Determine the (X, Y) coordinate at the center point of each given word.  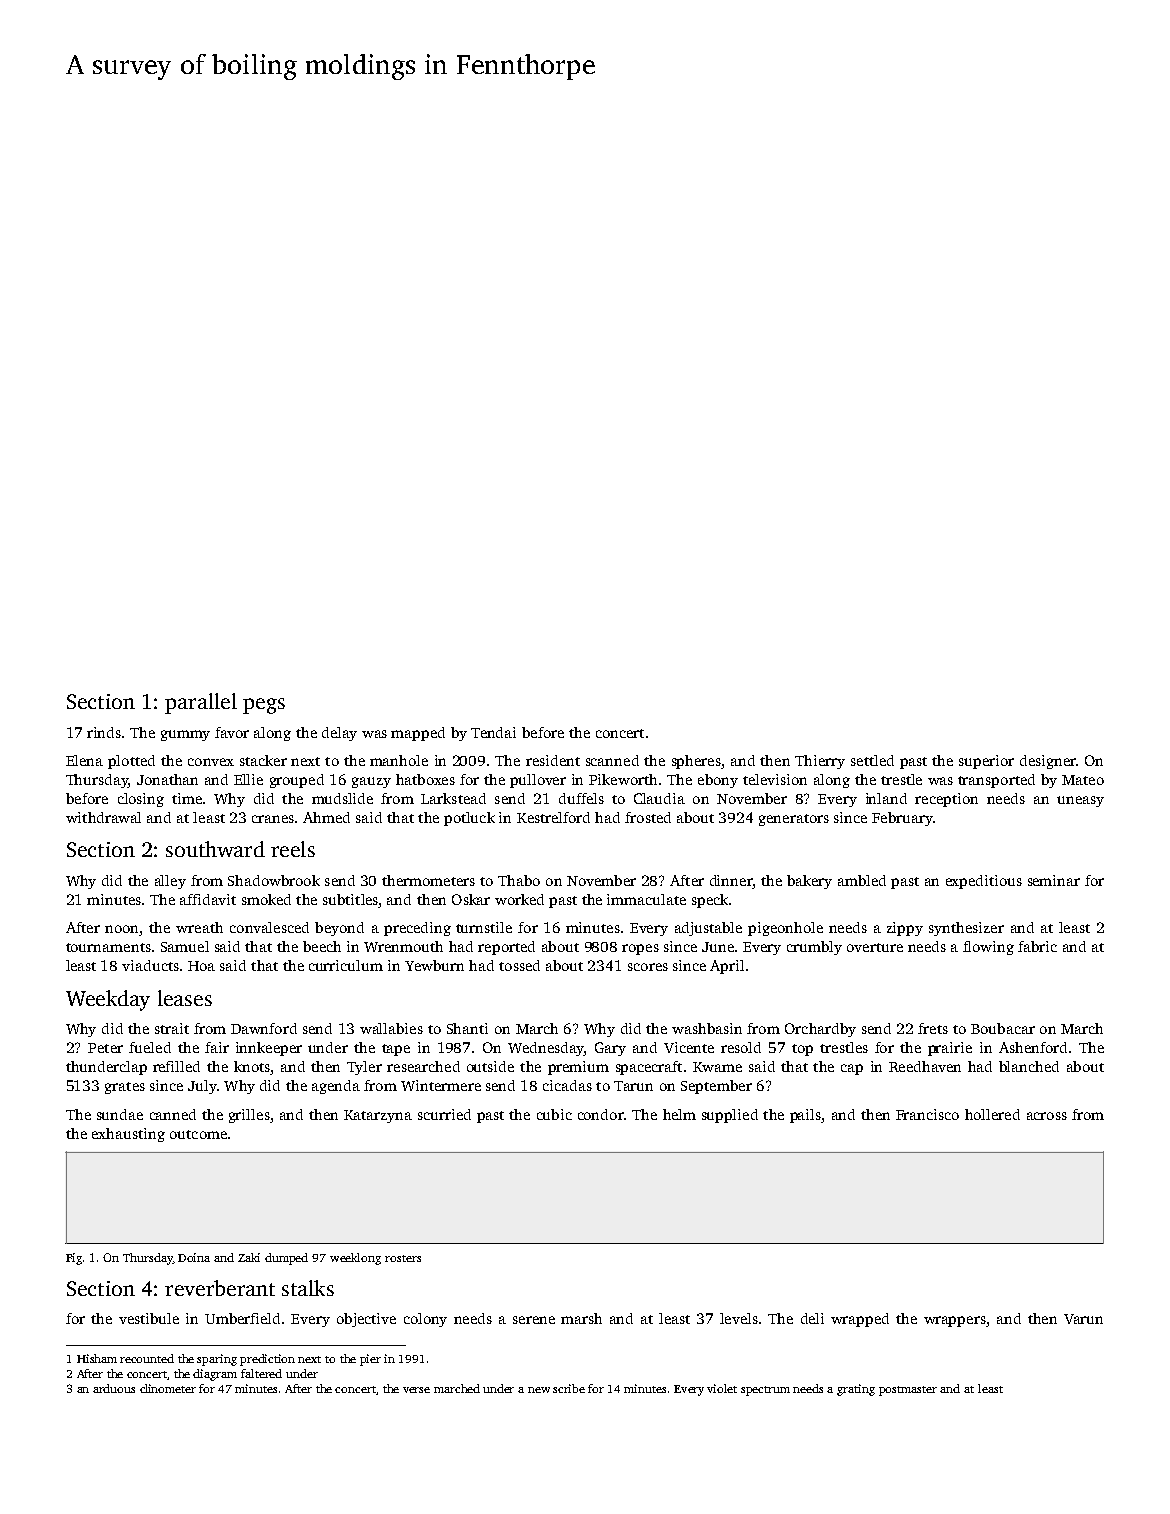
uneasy (1080, 801)
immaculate (646, 899)
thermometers (428, 880)
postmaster (908, 1391)
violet (722, 1388)
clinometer (168, 1388)
